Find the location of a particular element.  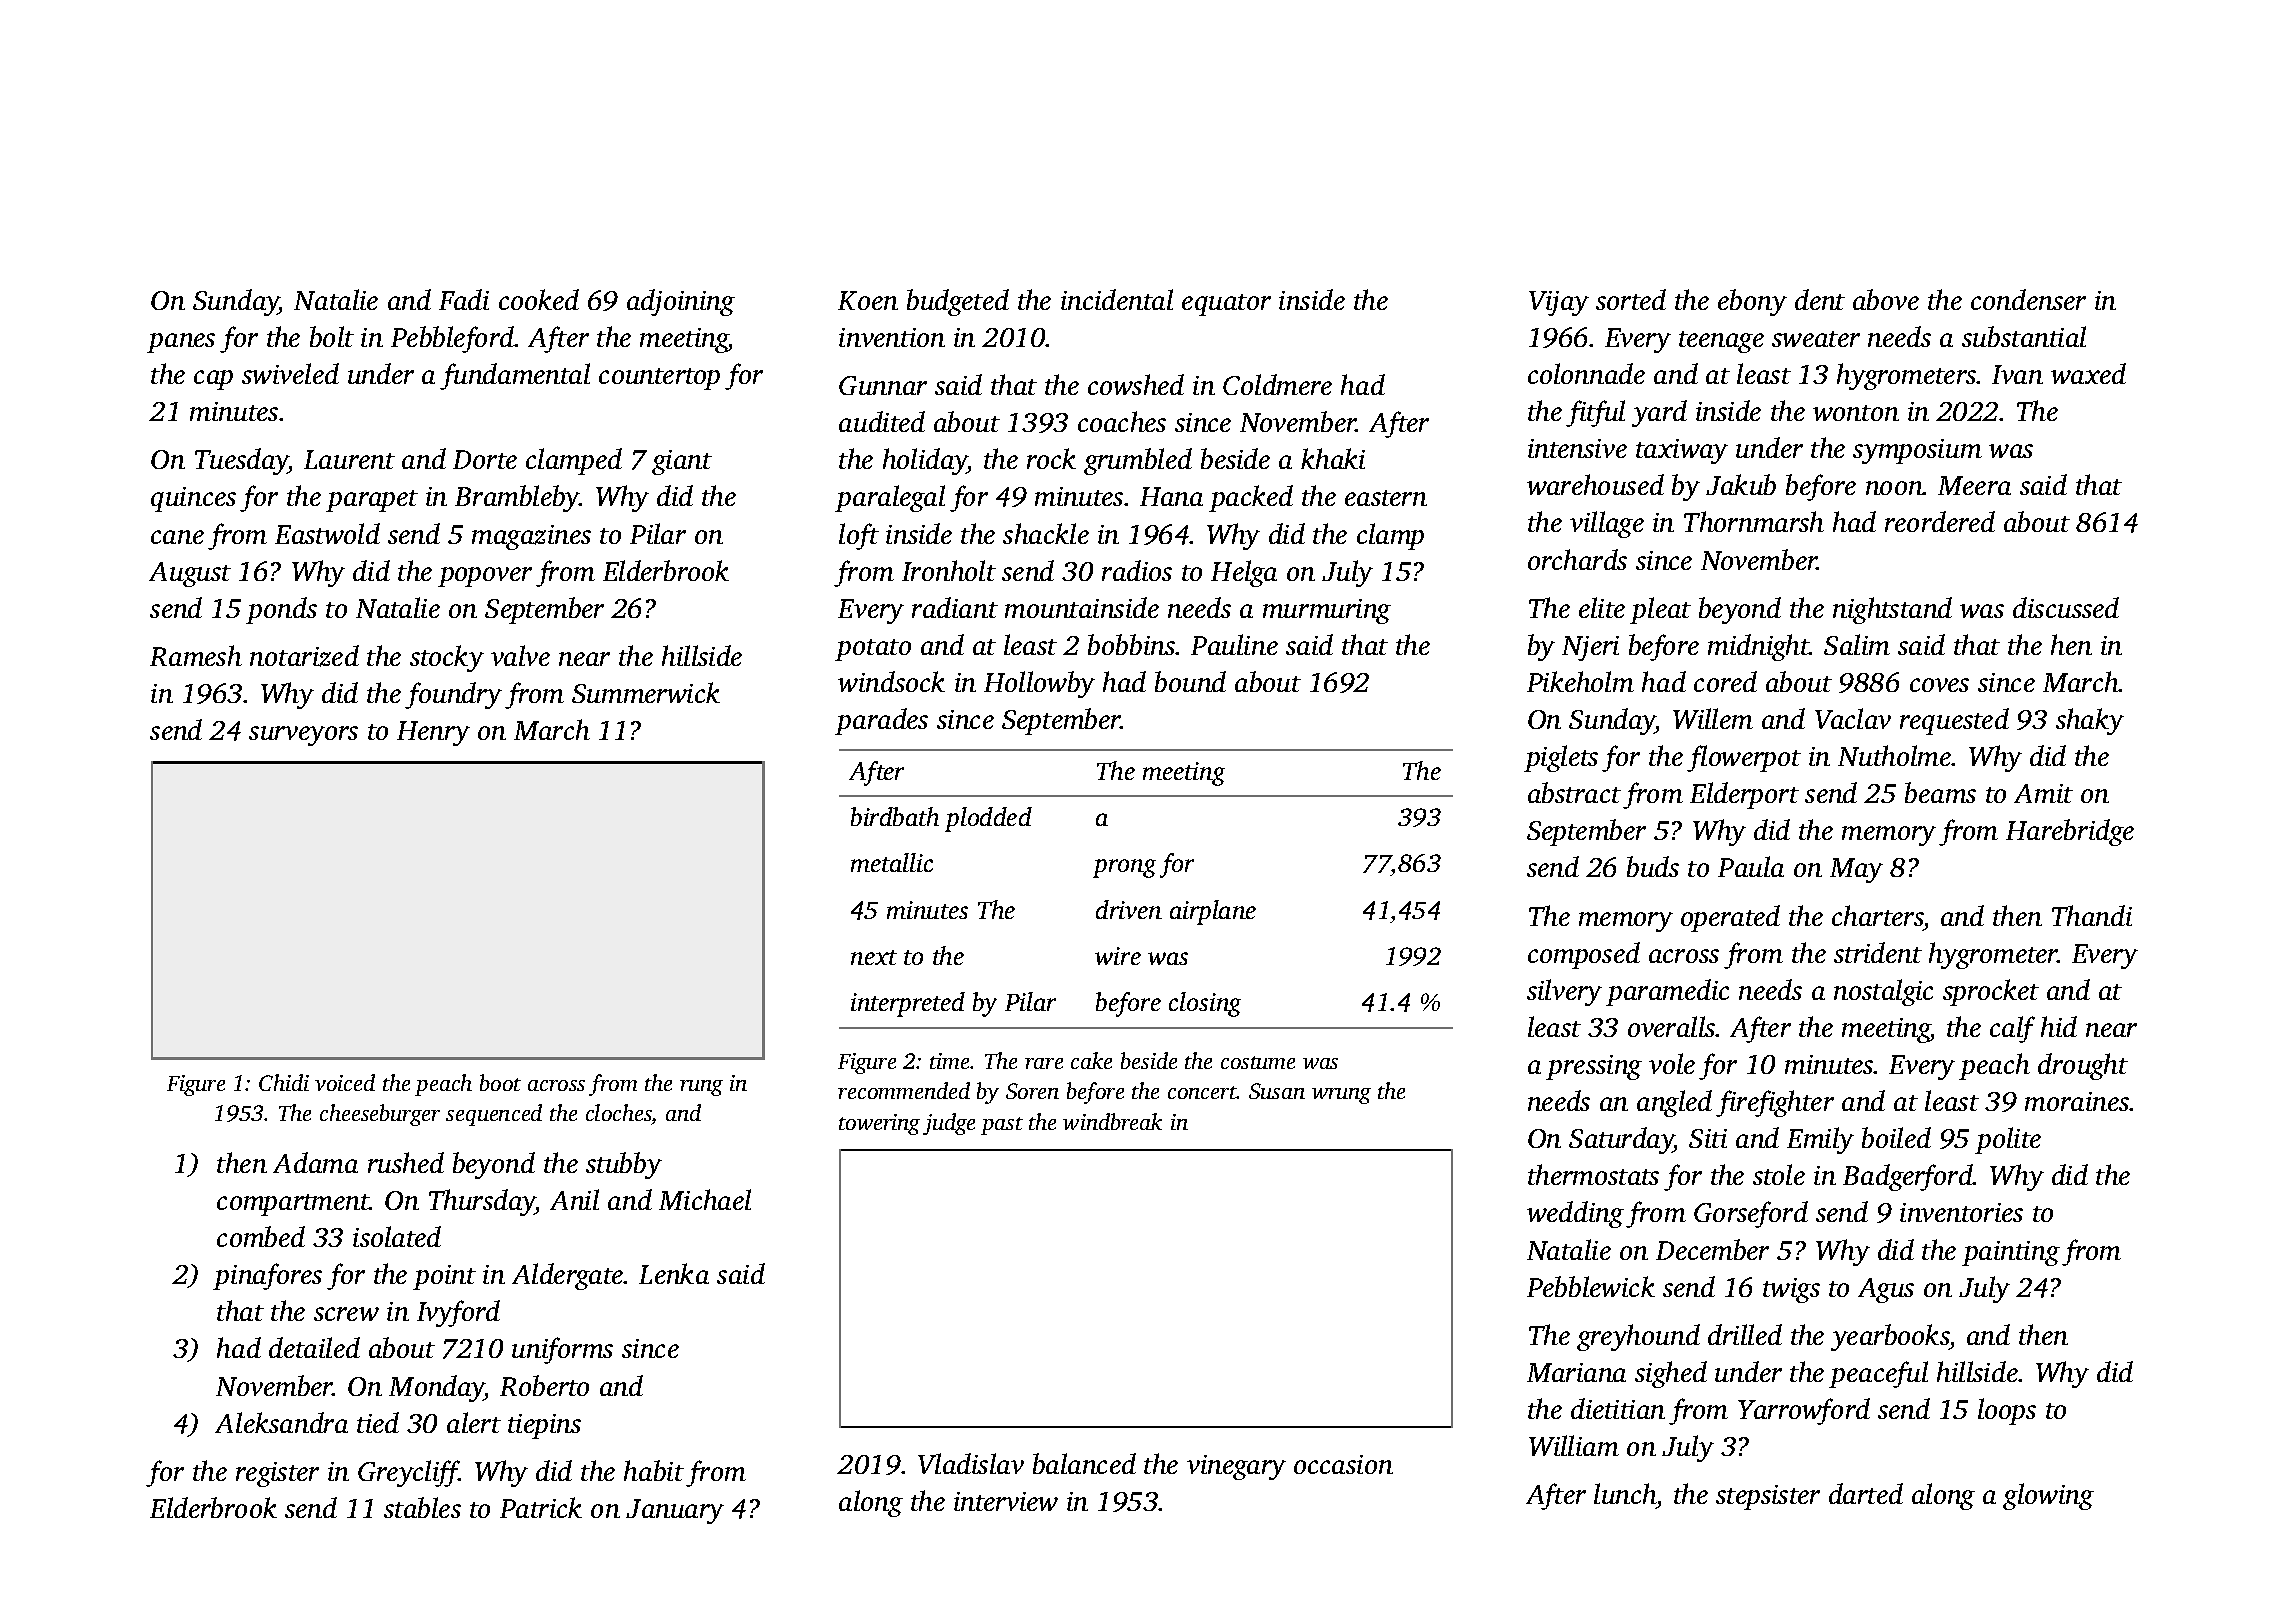

Summerwick is located at coordinates (646, 692).
